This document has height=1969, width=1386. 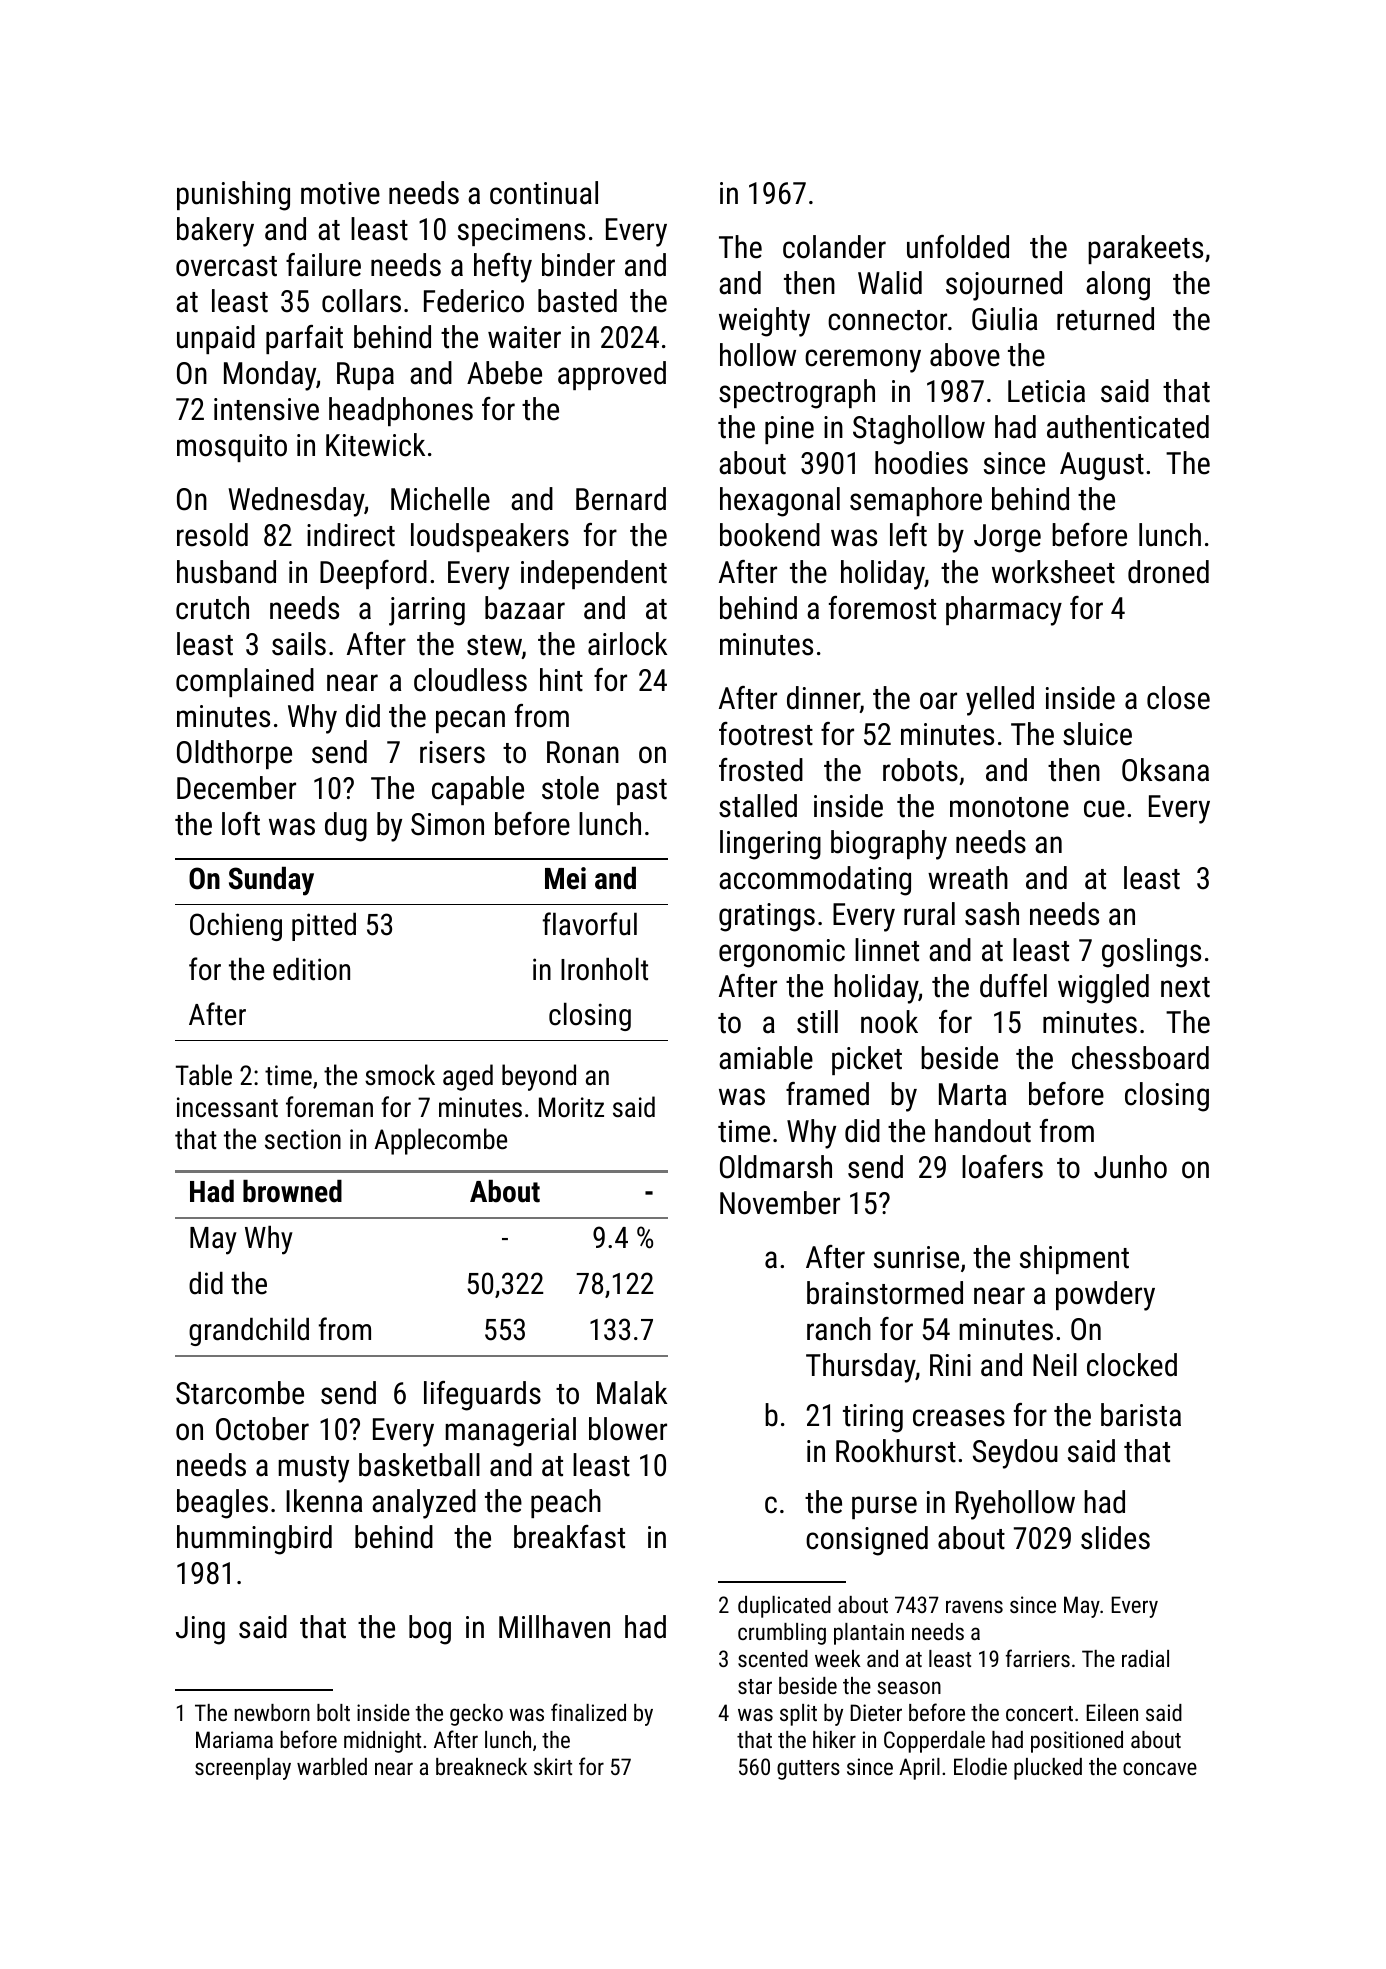 I want to click on past, so click(x=642, y=792).
